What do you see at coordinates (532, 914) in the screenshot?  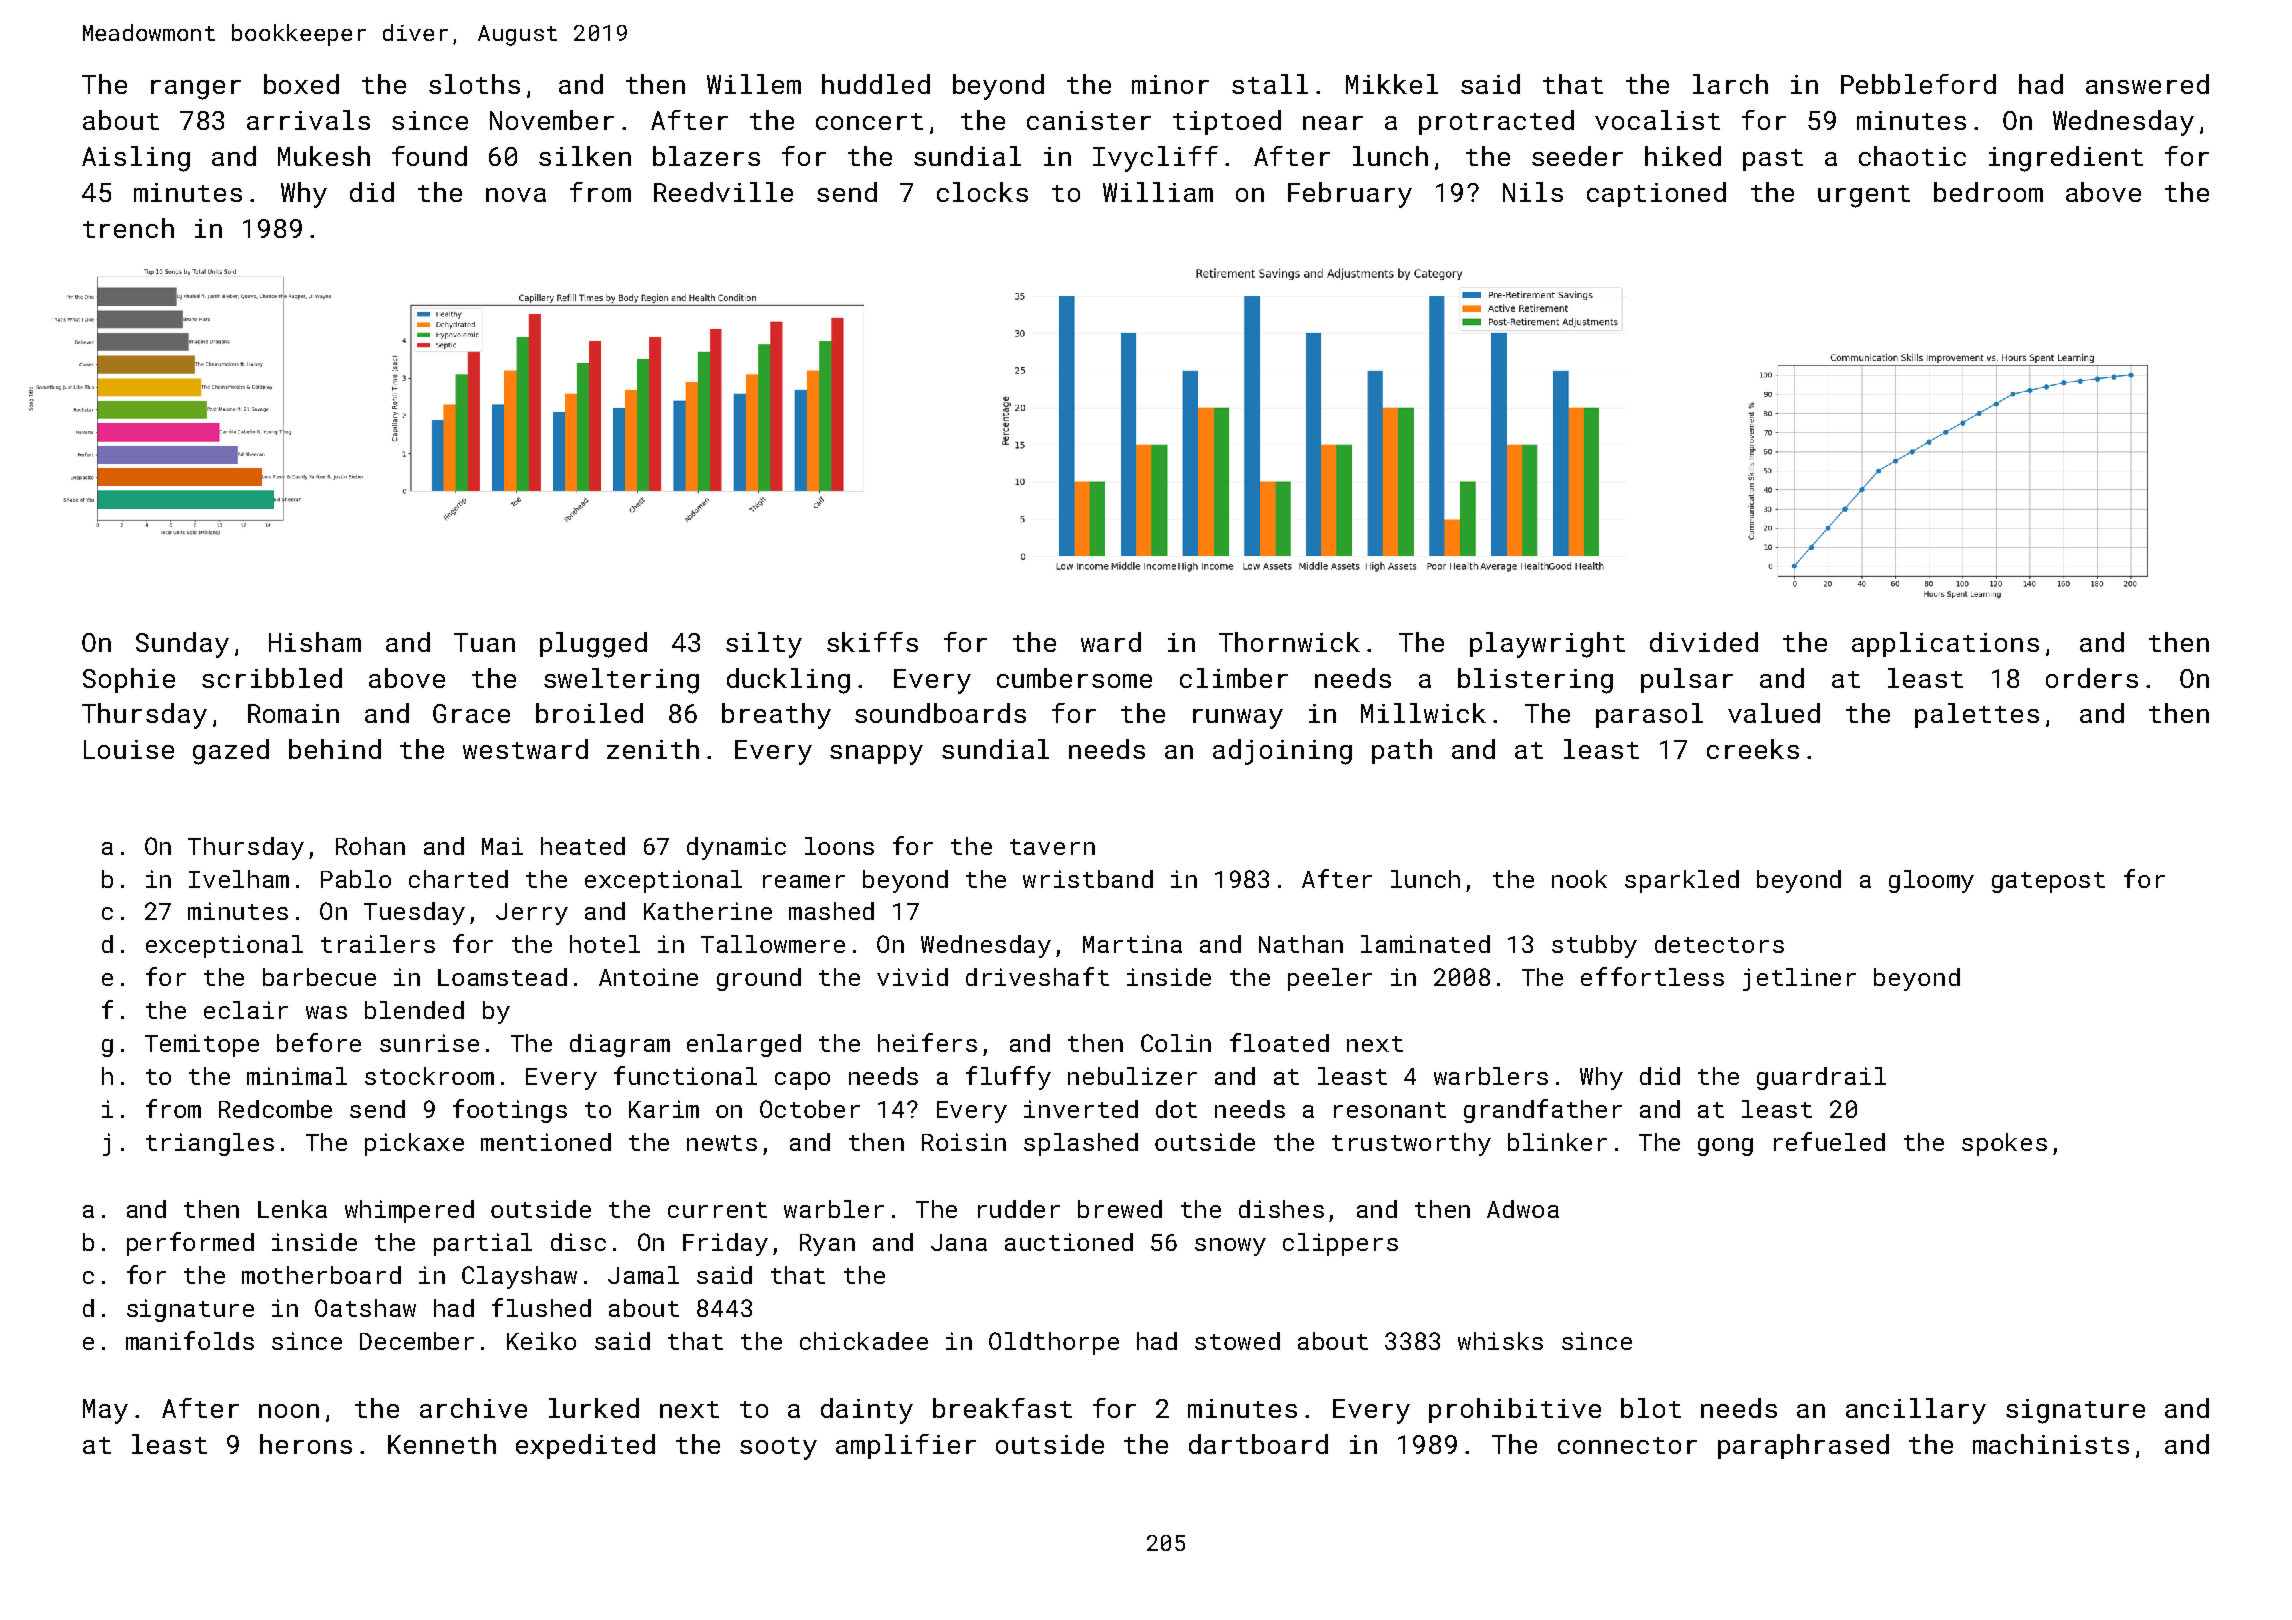 I see `Jerry` at bounding box center [532, 914].
